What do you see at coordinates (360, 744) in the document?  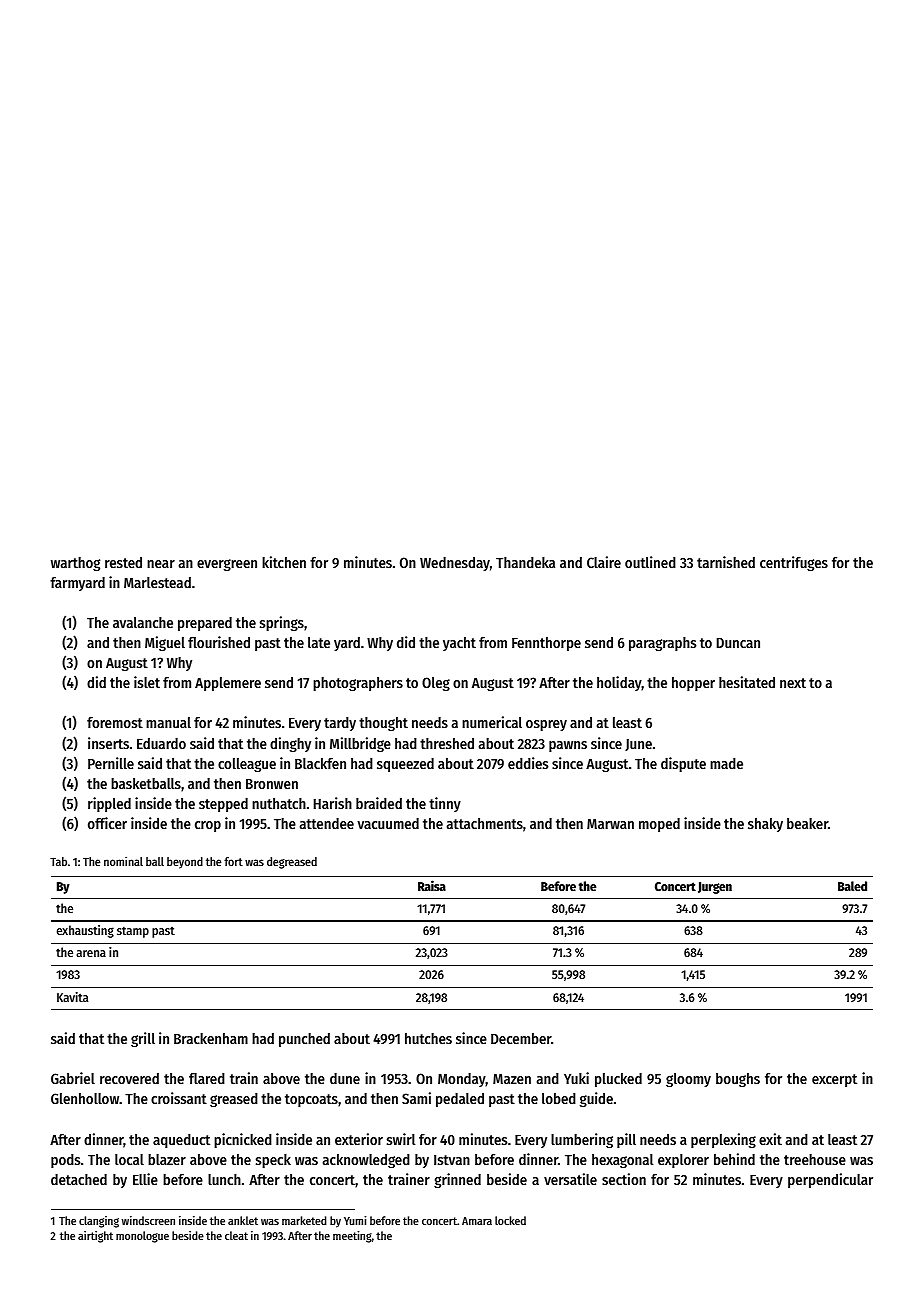 I see `Millbridge` at bounding box center [360, 744].
